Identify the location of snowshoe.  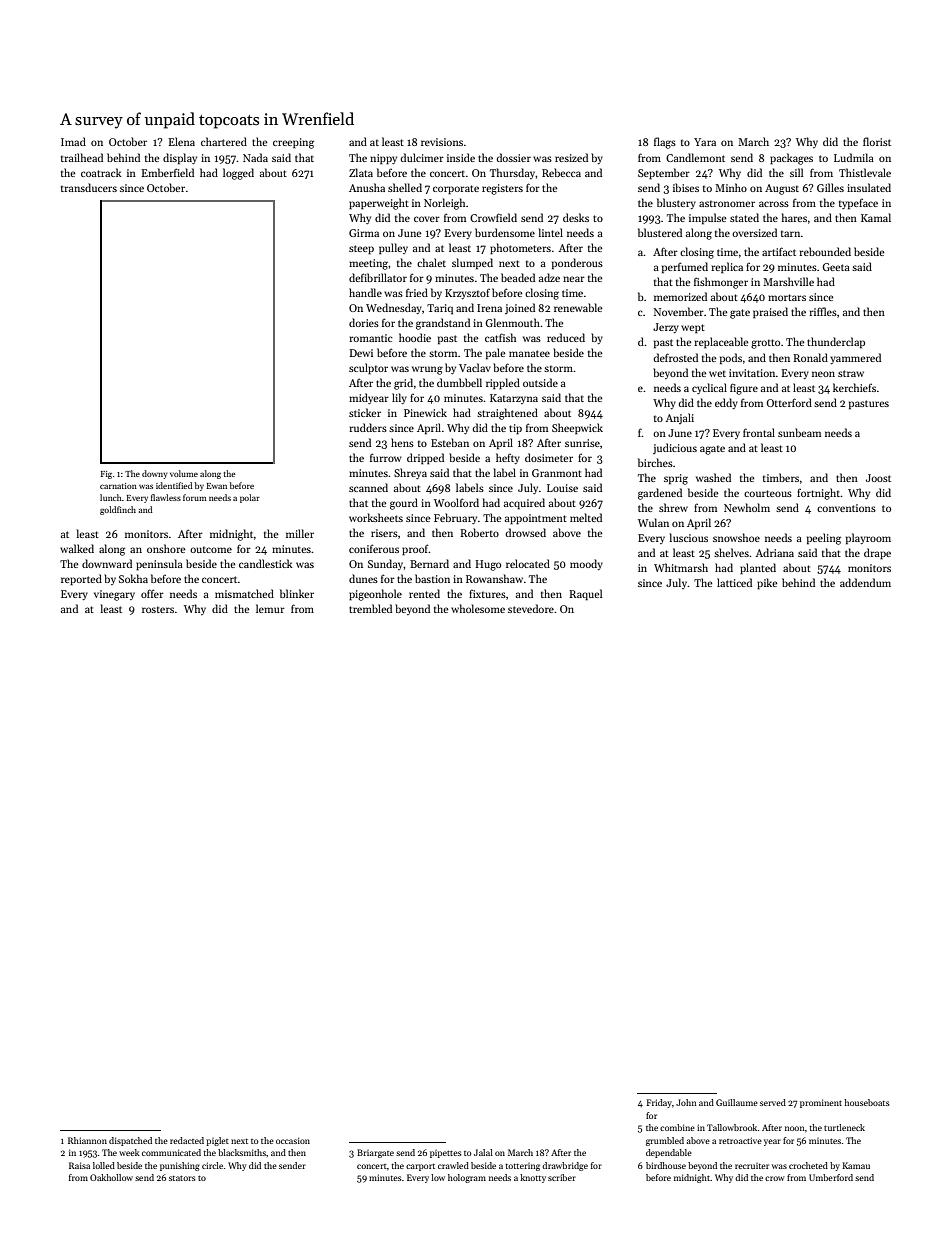
(736, 537).
